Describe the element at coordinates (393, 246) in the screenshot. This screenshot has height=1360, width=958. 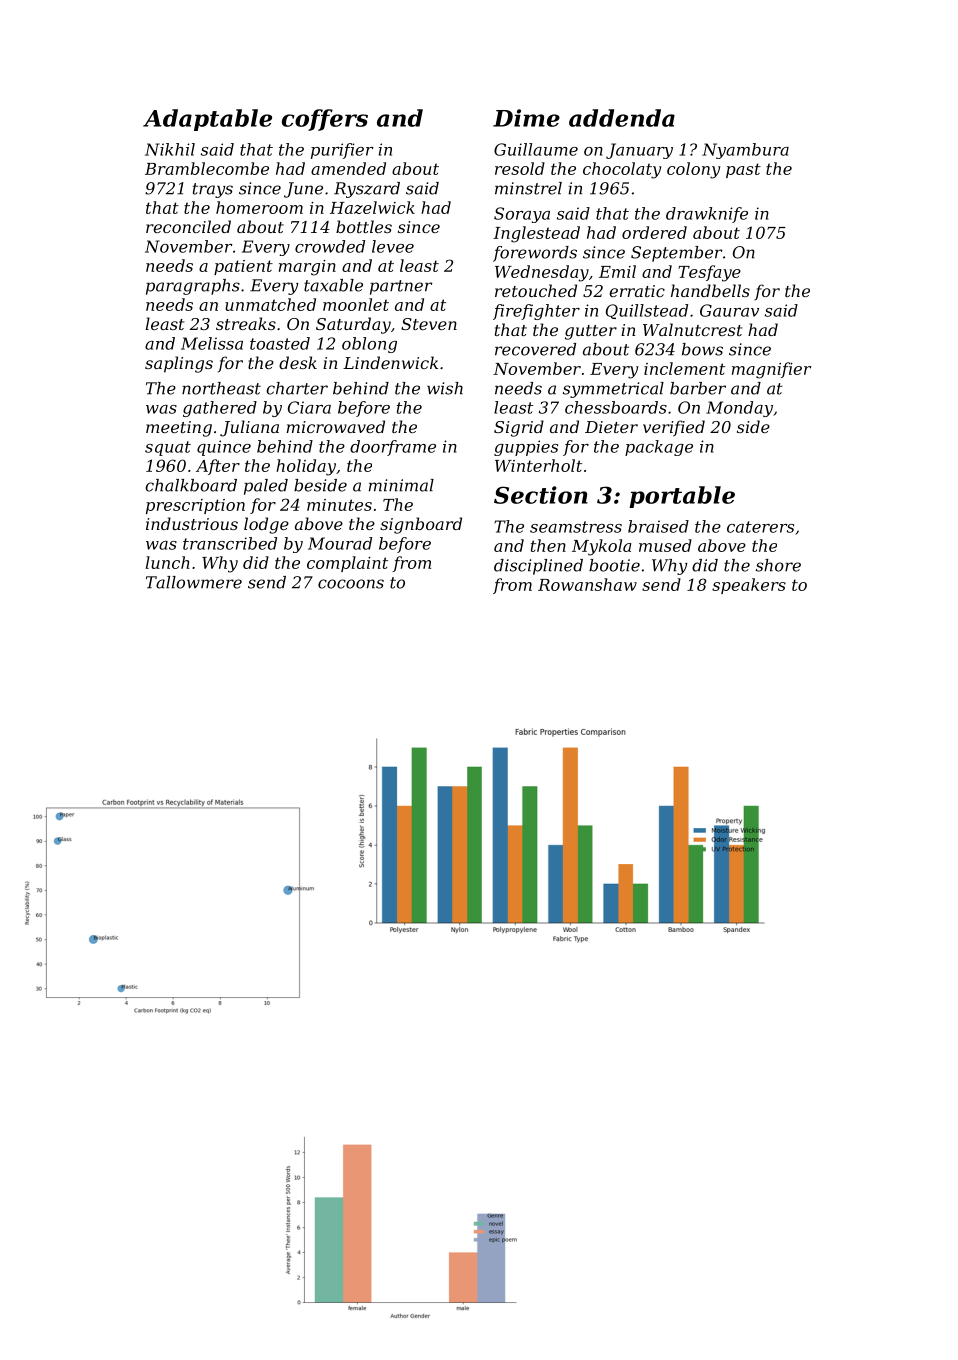
I see `levee` at that location.
